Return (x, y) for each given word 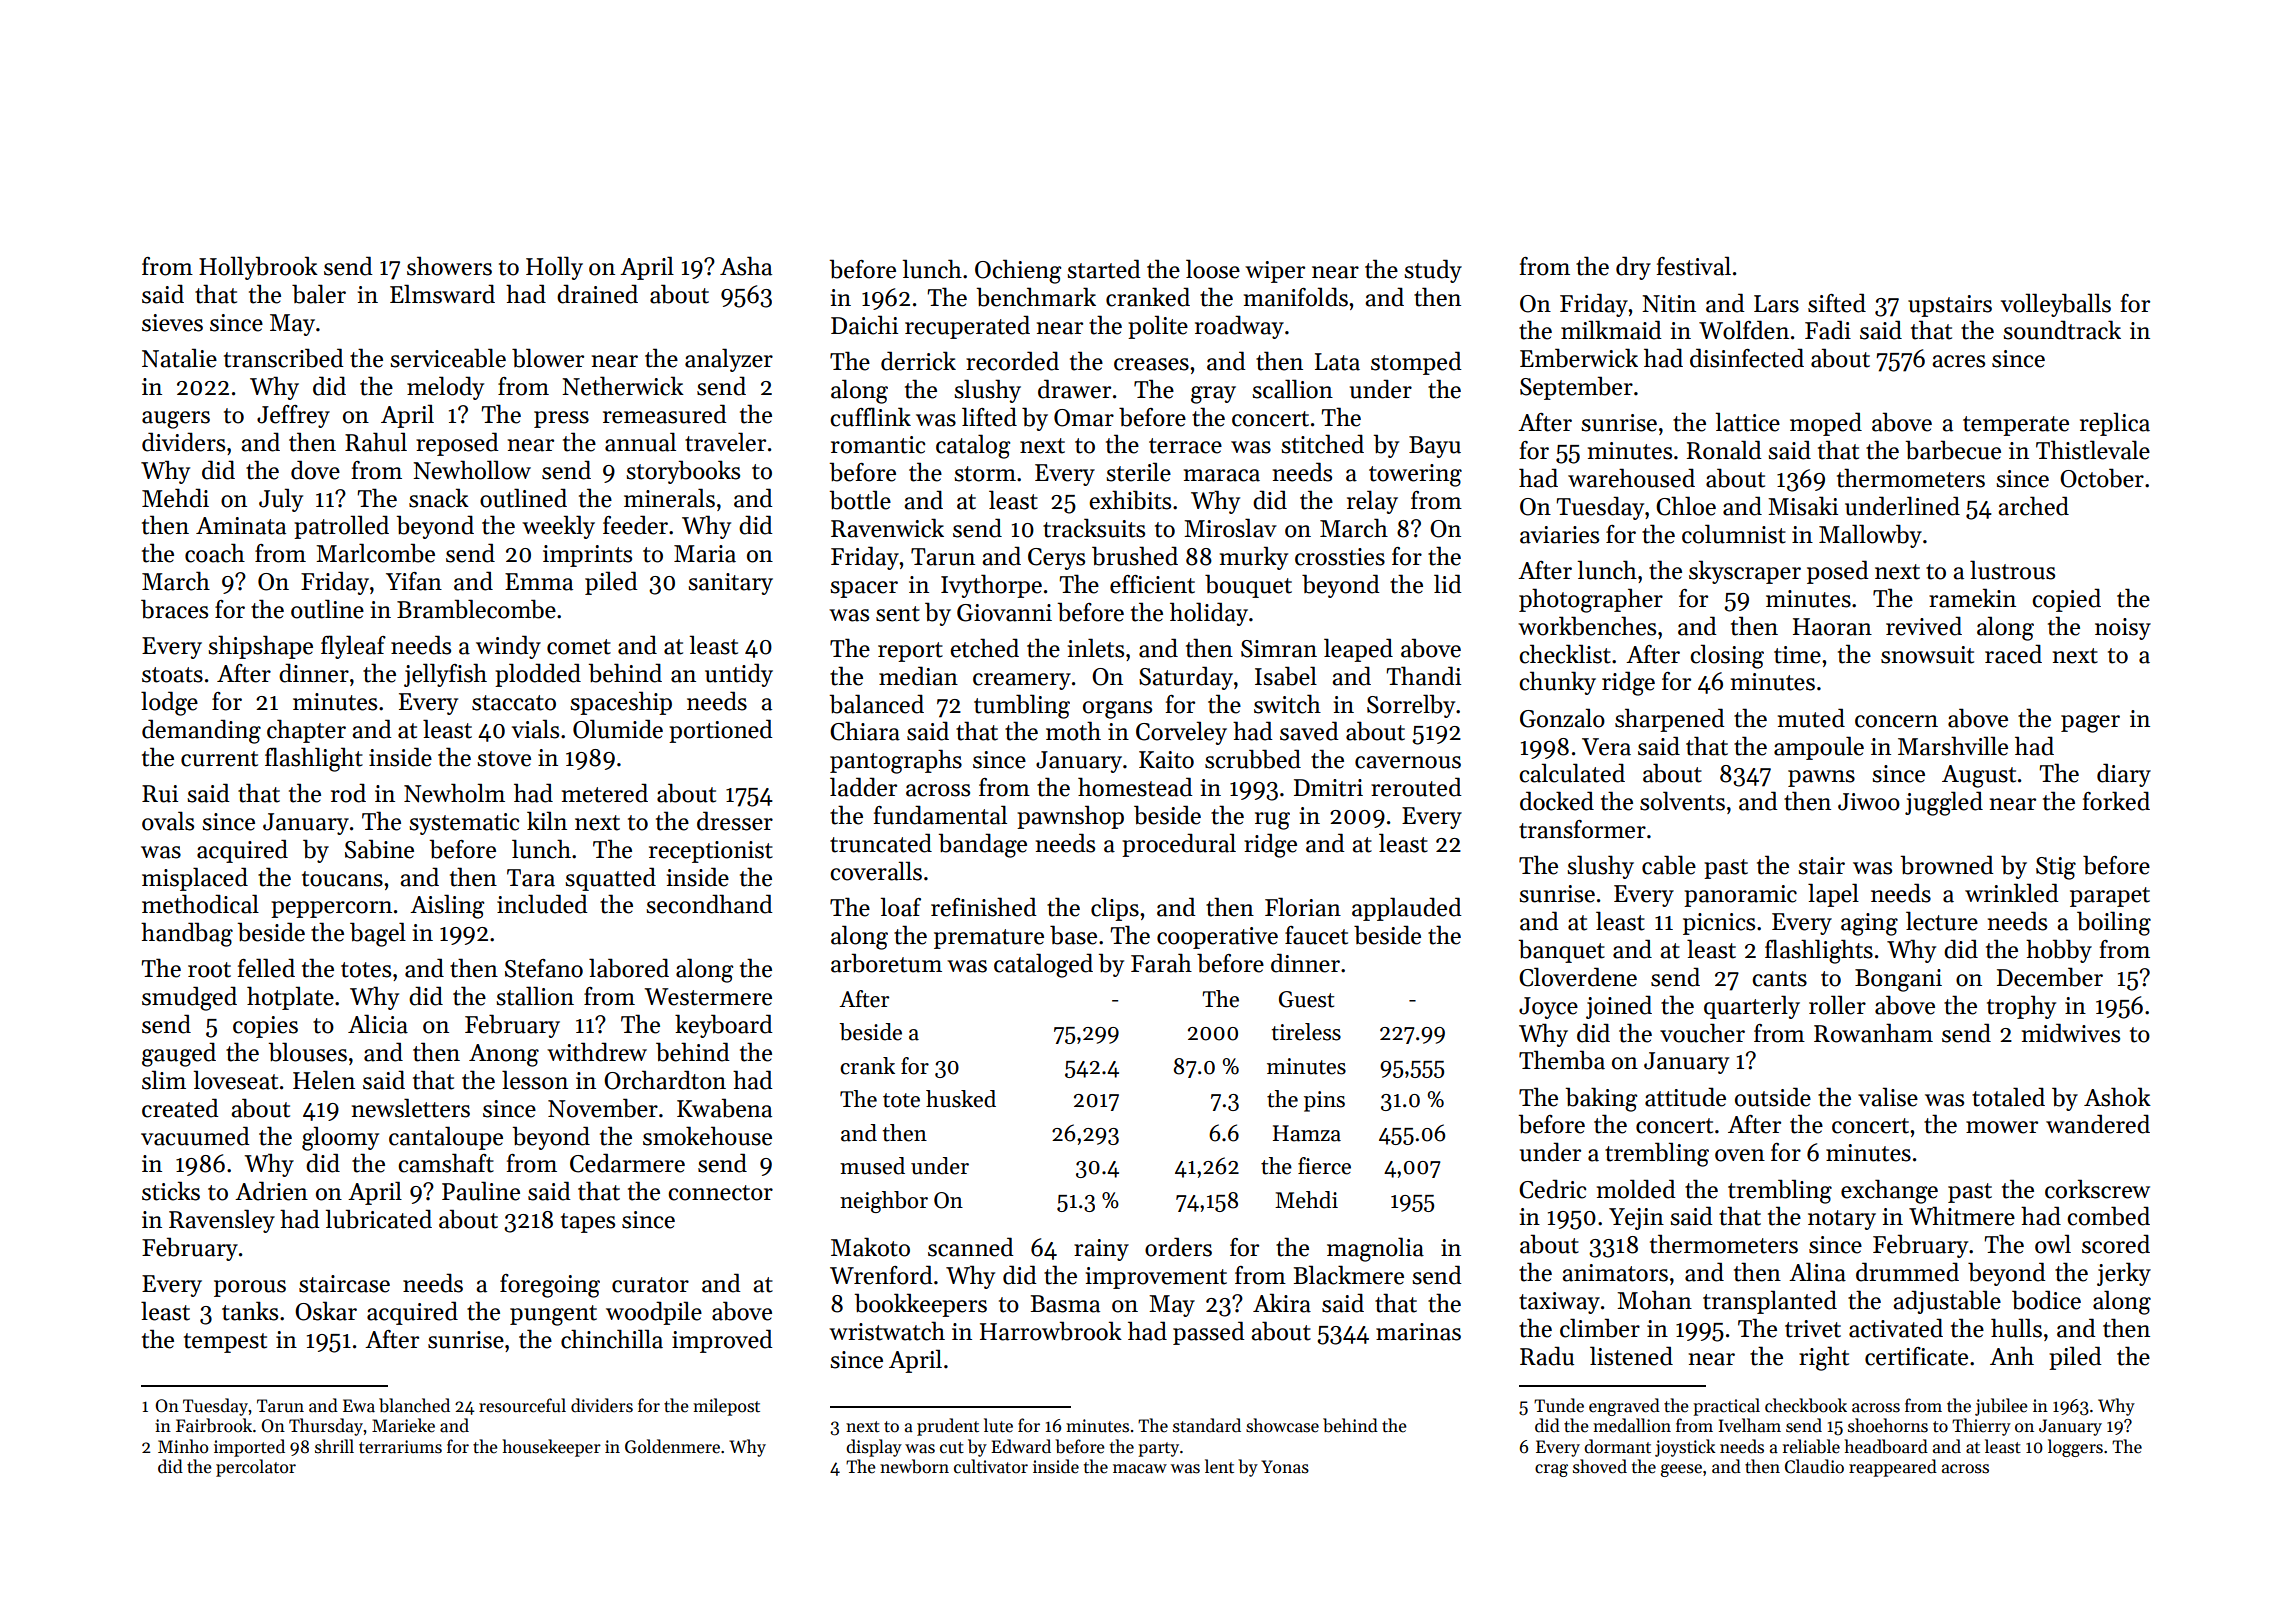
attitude (1685, 1097)
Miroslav (1230, 528)
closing (1727, 656)
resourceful (522, 1405)
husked (961, 1099)
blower (548, 358)
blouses (307, 1052)
